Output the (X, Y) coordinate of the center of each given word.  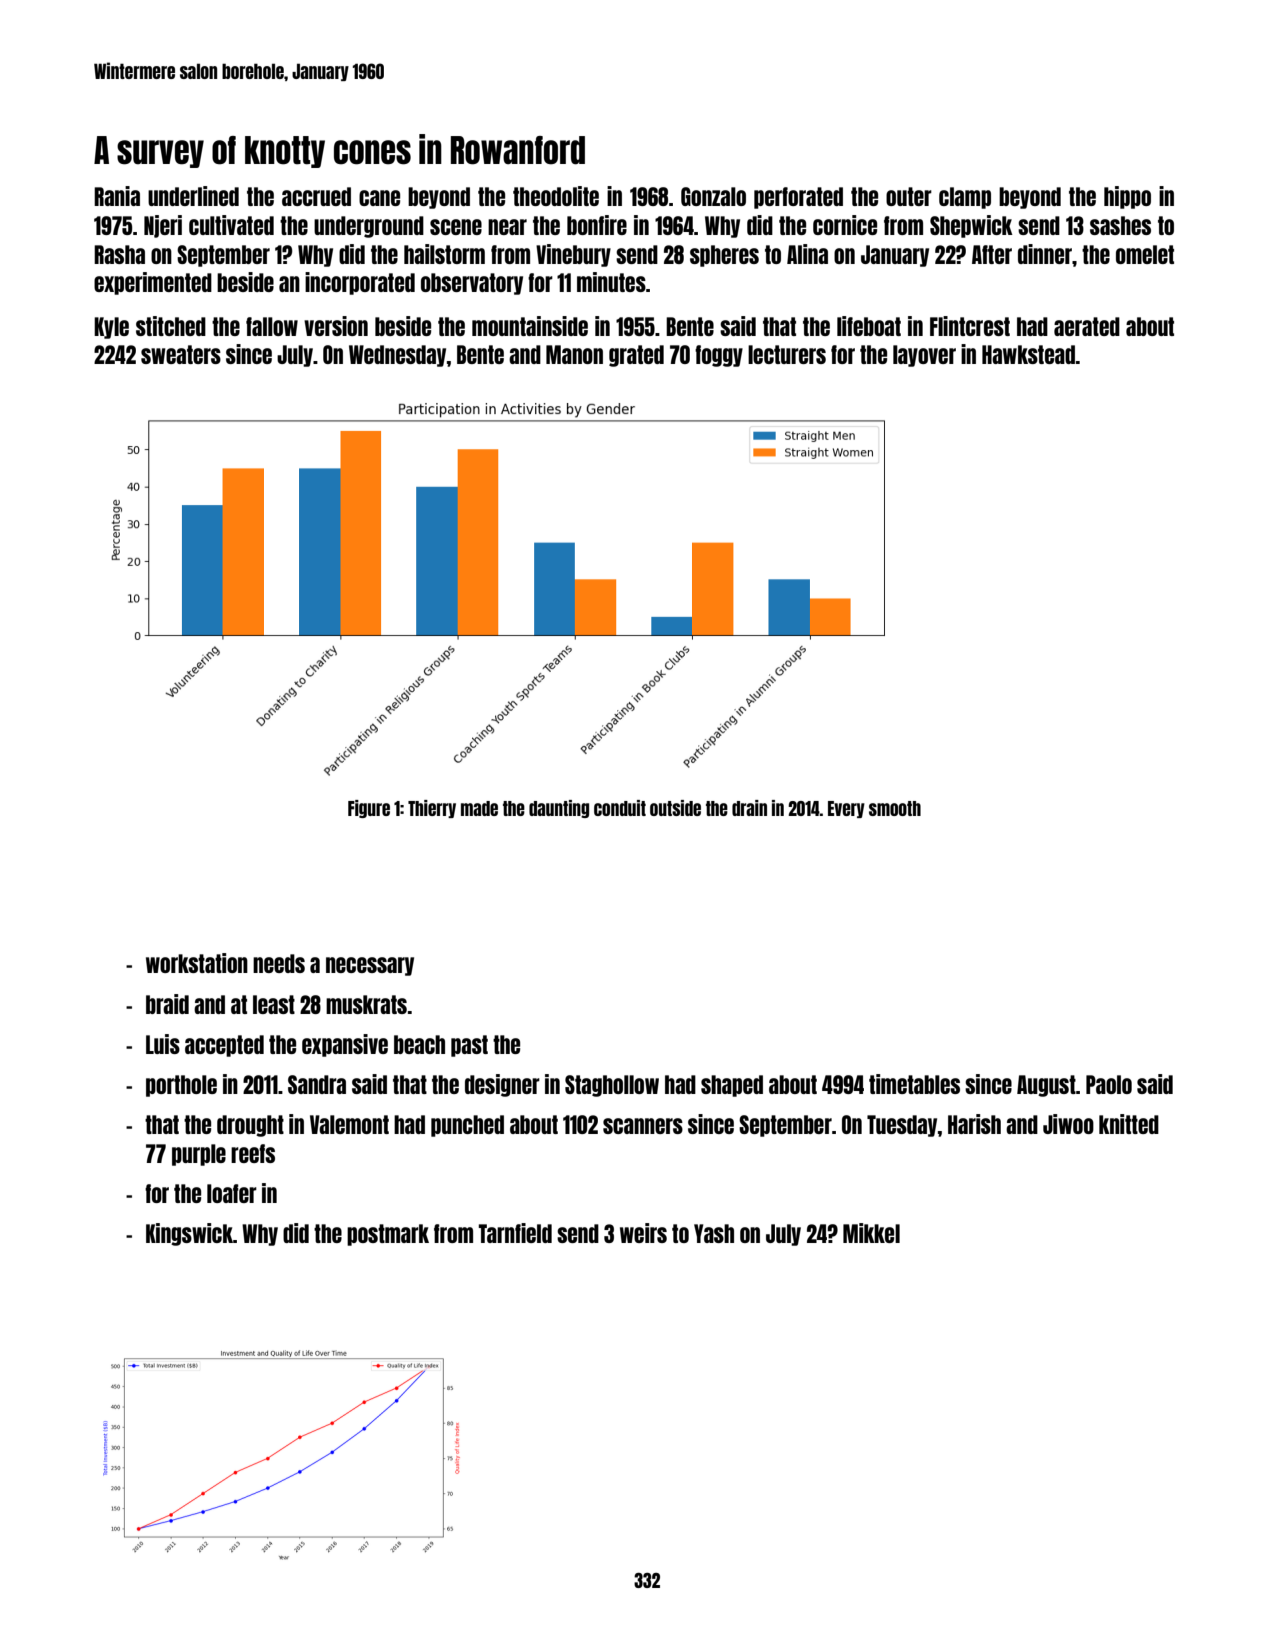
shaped (732, 1086)
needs (279, 963)
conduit (620, 808)
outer (909, 196)
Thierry (432, 809)
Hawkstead (1029, 354)
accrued (316, 196)
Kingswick (189, 1234)
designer (502, 1085)
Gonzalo (713, 196)
